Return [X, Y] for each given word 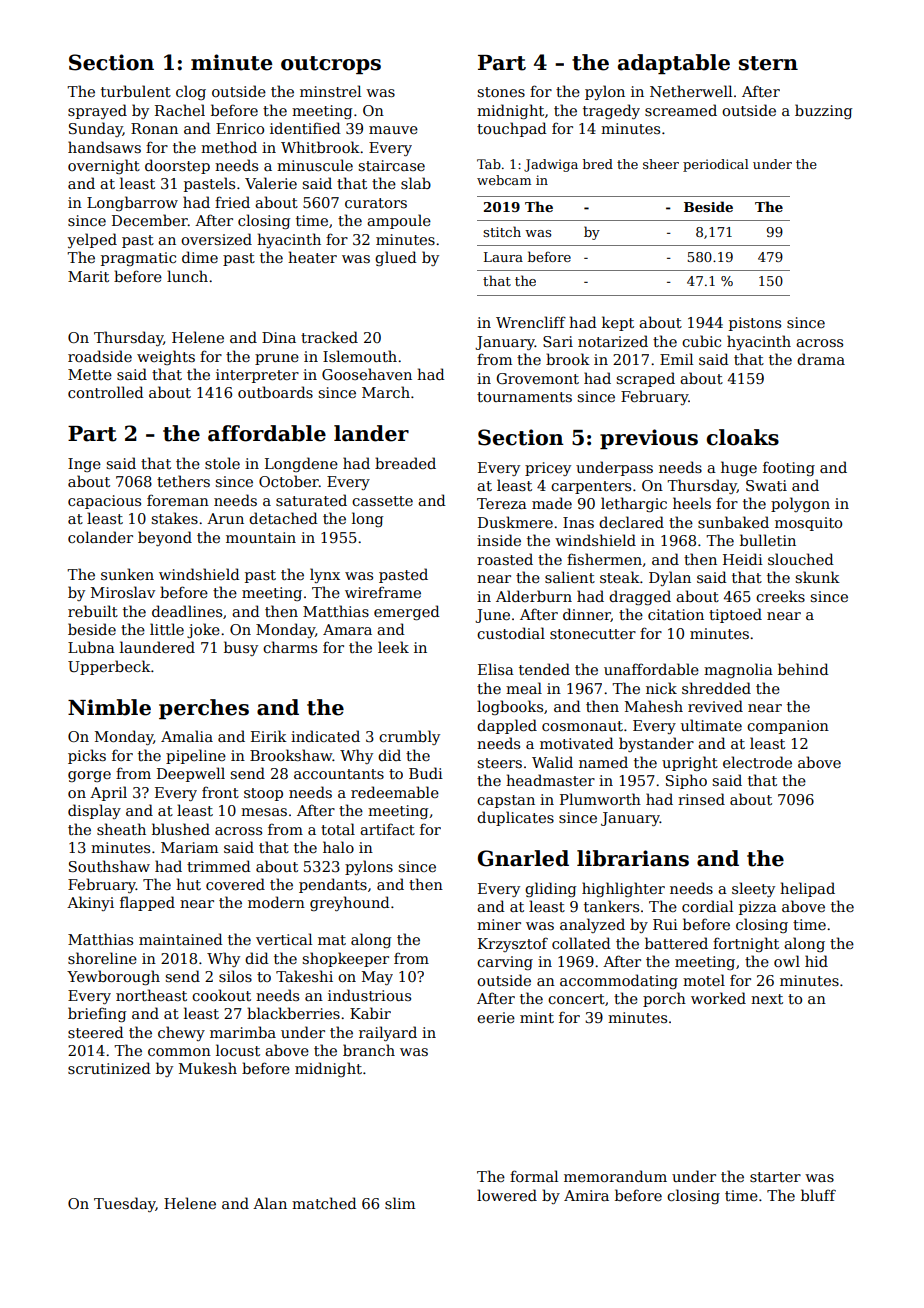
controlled [106, 392]
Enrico [240, 128]
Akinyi [90, 903]
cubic [701, 341]
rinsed [701, 799]
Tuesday [125, 1204]
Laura [503, 257]
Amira [586, 1195]
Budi [426, 773]
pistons [755, 324]
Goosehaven [367, 374]
